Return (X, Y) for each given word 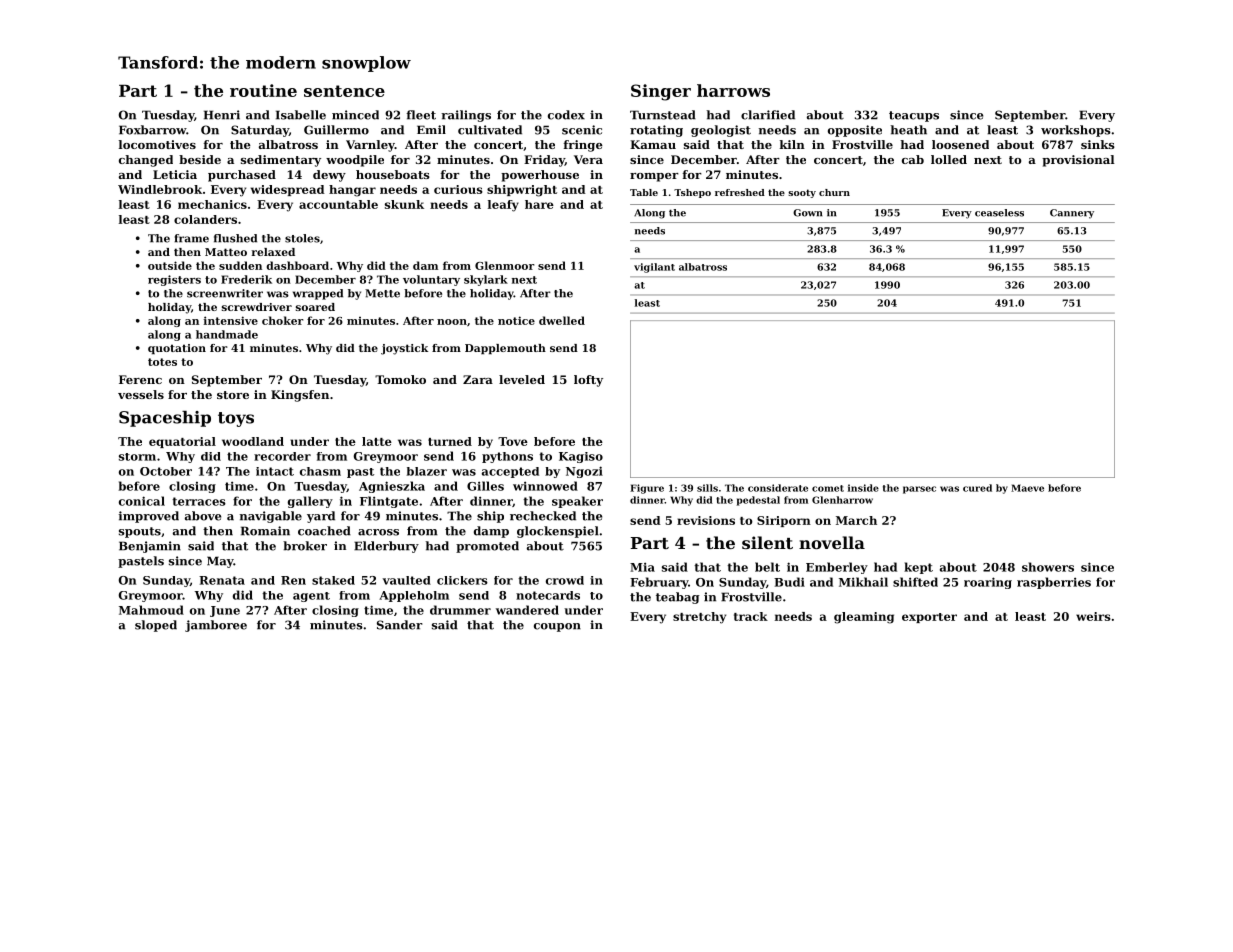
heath (909, 130)
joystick (404, 349)
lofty (588, 381)
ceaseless (999, 213)
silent (767, 542)
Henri (222, 115)
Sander (399, 625)
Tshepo (692, 193)
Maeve (1027, 488)
